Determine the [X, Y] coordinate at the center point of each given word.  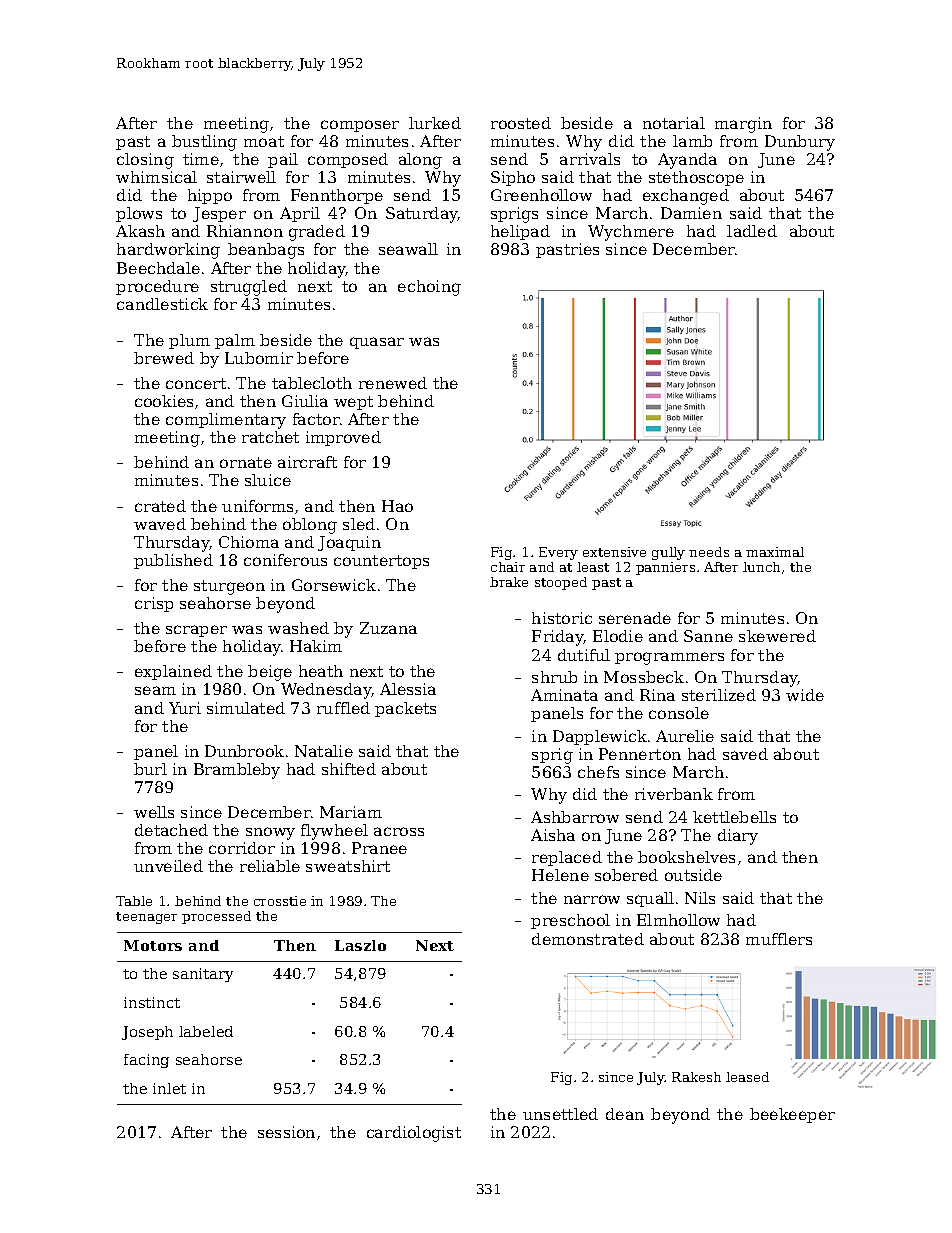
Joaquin [349, 543]
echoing [429, 288]
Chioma [249, 542]
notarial [674, 123]
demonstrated [588, 939]
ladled [752, 231]
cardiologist [414, 1134]
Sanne [708, 636]
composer [360, 126]
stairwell [241, 177]
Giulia [305, 401]
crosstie [280, 901]
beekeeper [792, 1115]
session [286, 1132]
